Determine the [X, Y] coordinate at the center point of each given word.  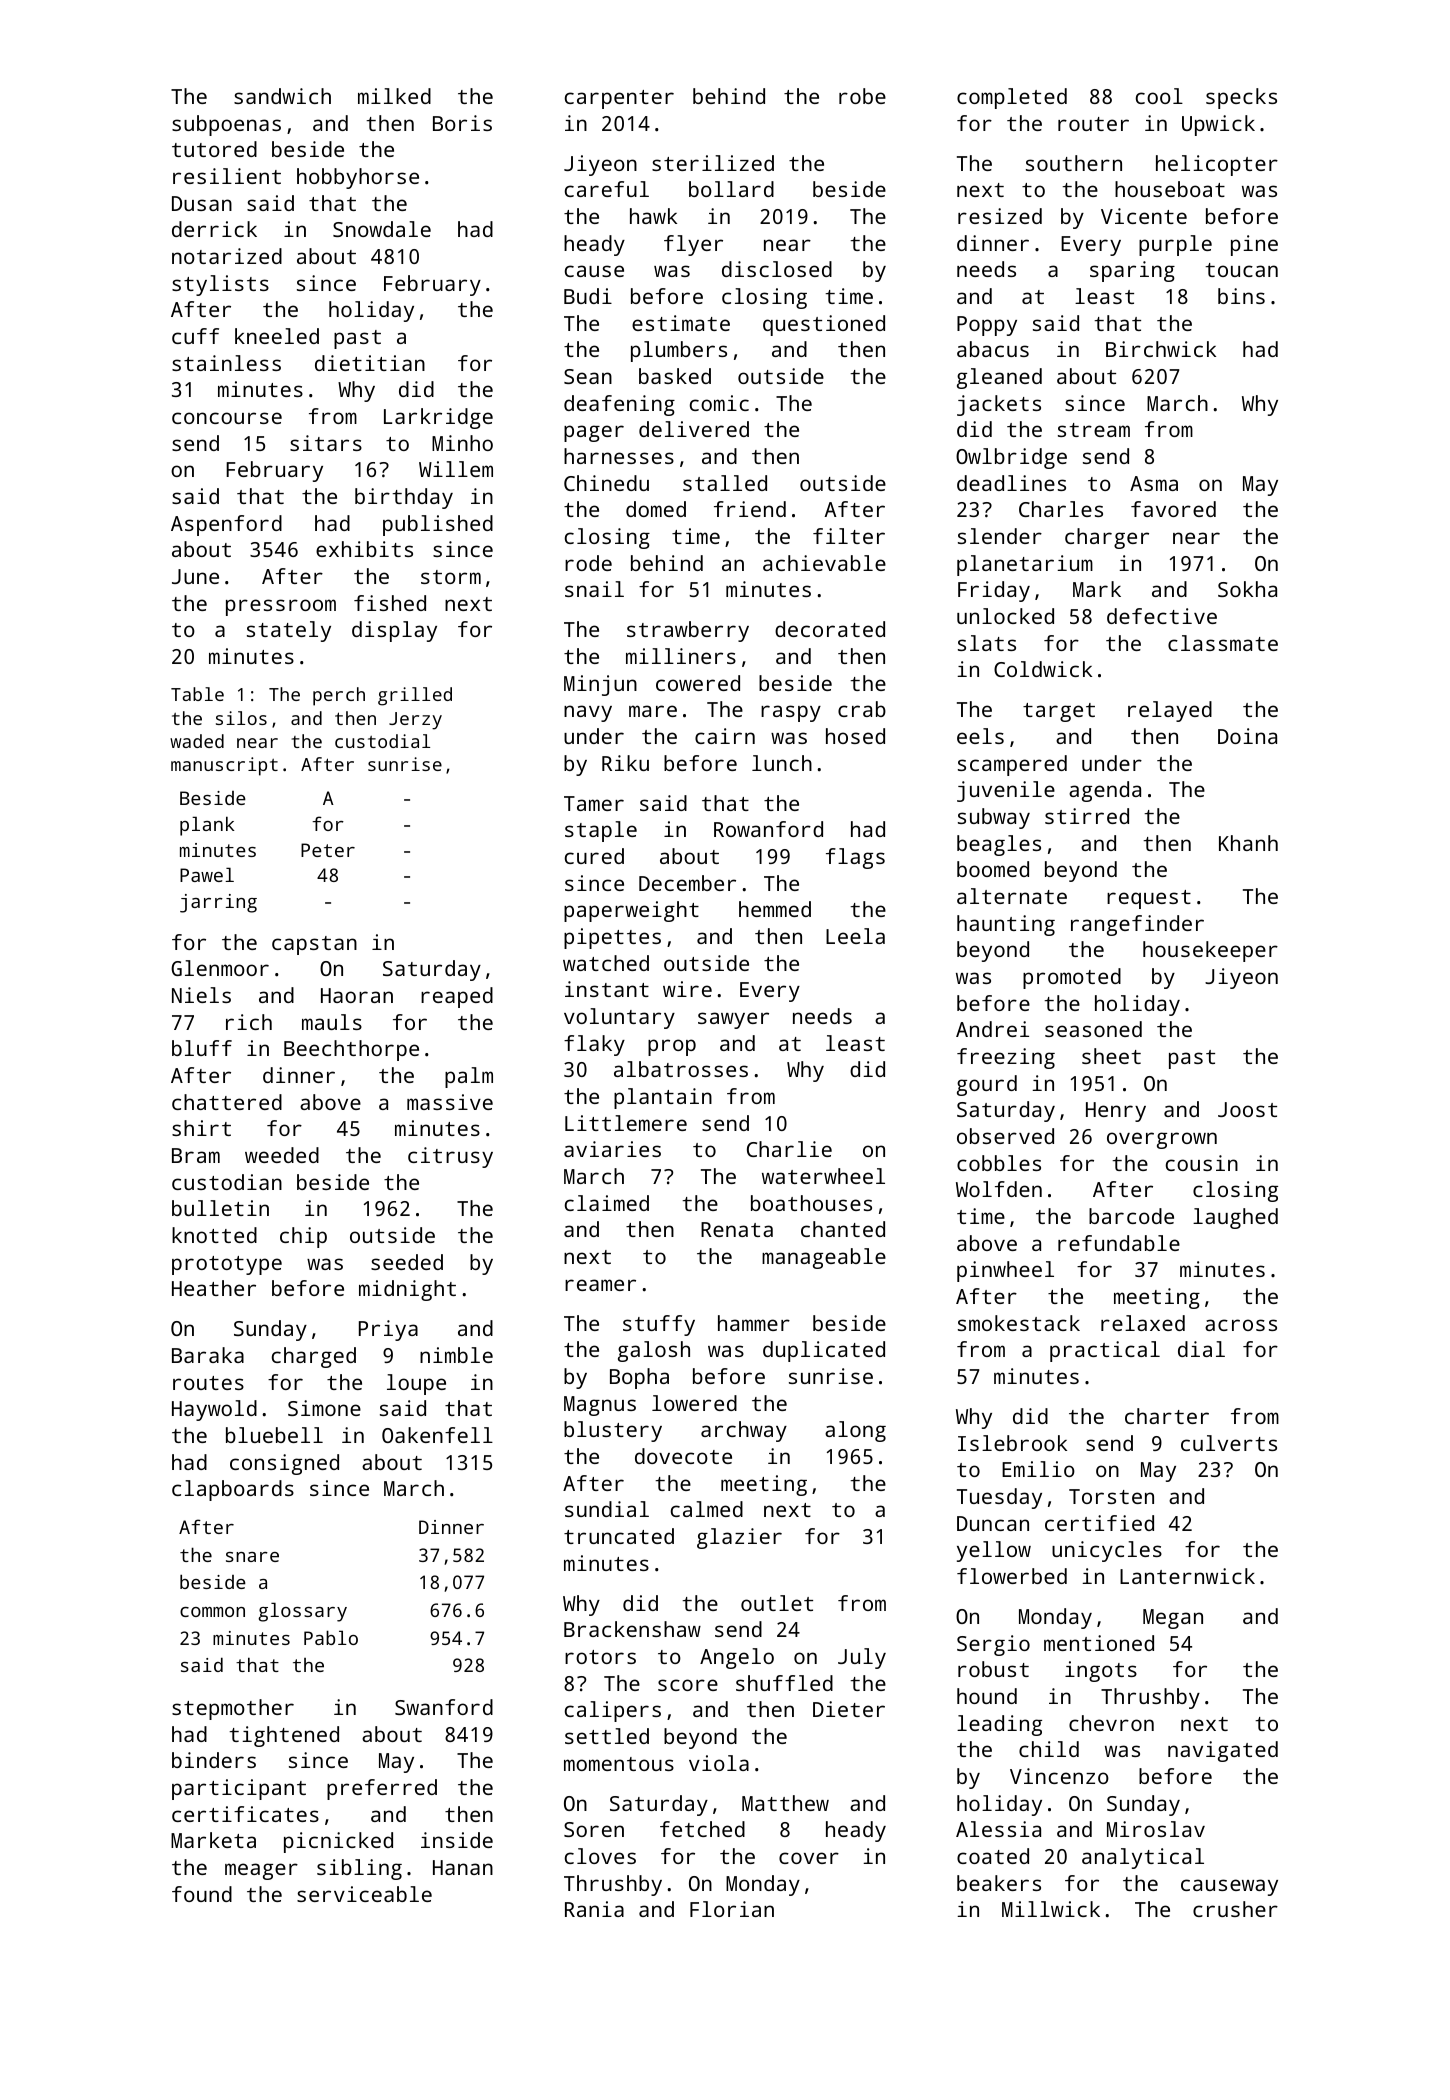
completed [1012, 98]
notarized [227, 256]
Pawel [207, 874]
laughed [1235, 1218]
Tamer [594, 803]
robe [862, 96]
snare [252, 1557]
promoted [1072, 978]
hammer [754, 1323]
